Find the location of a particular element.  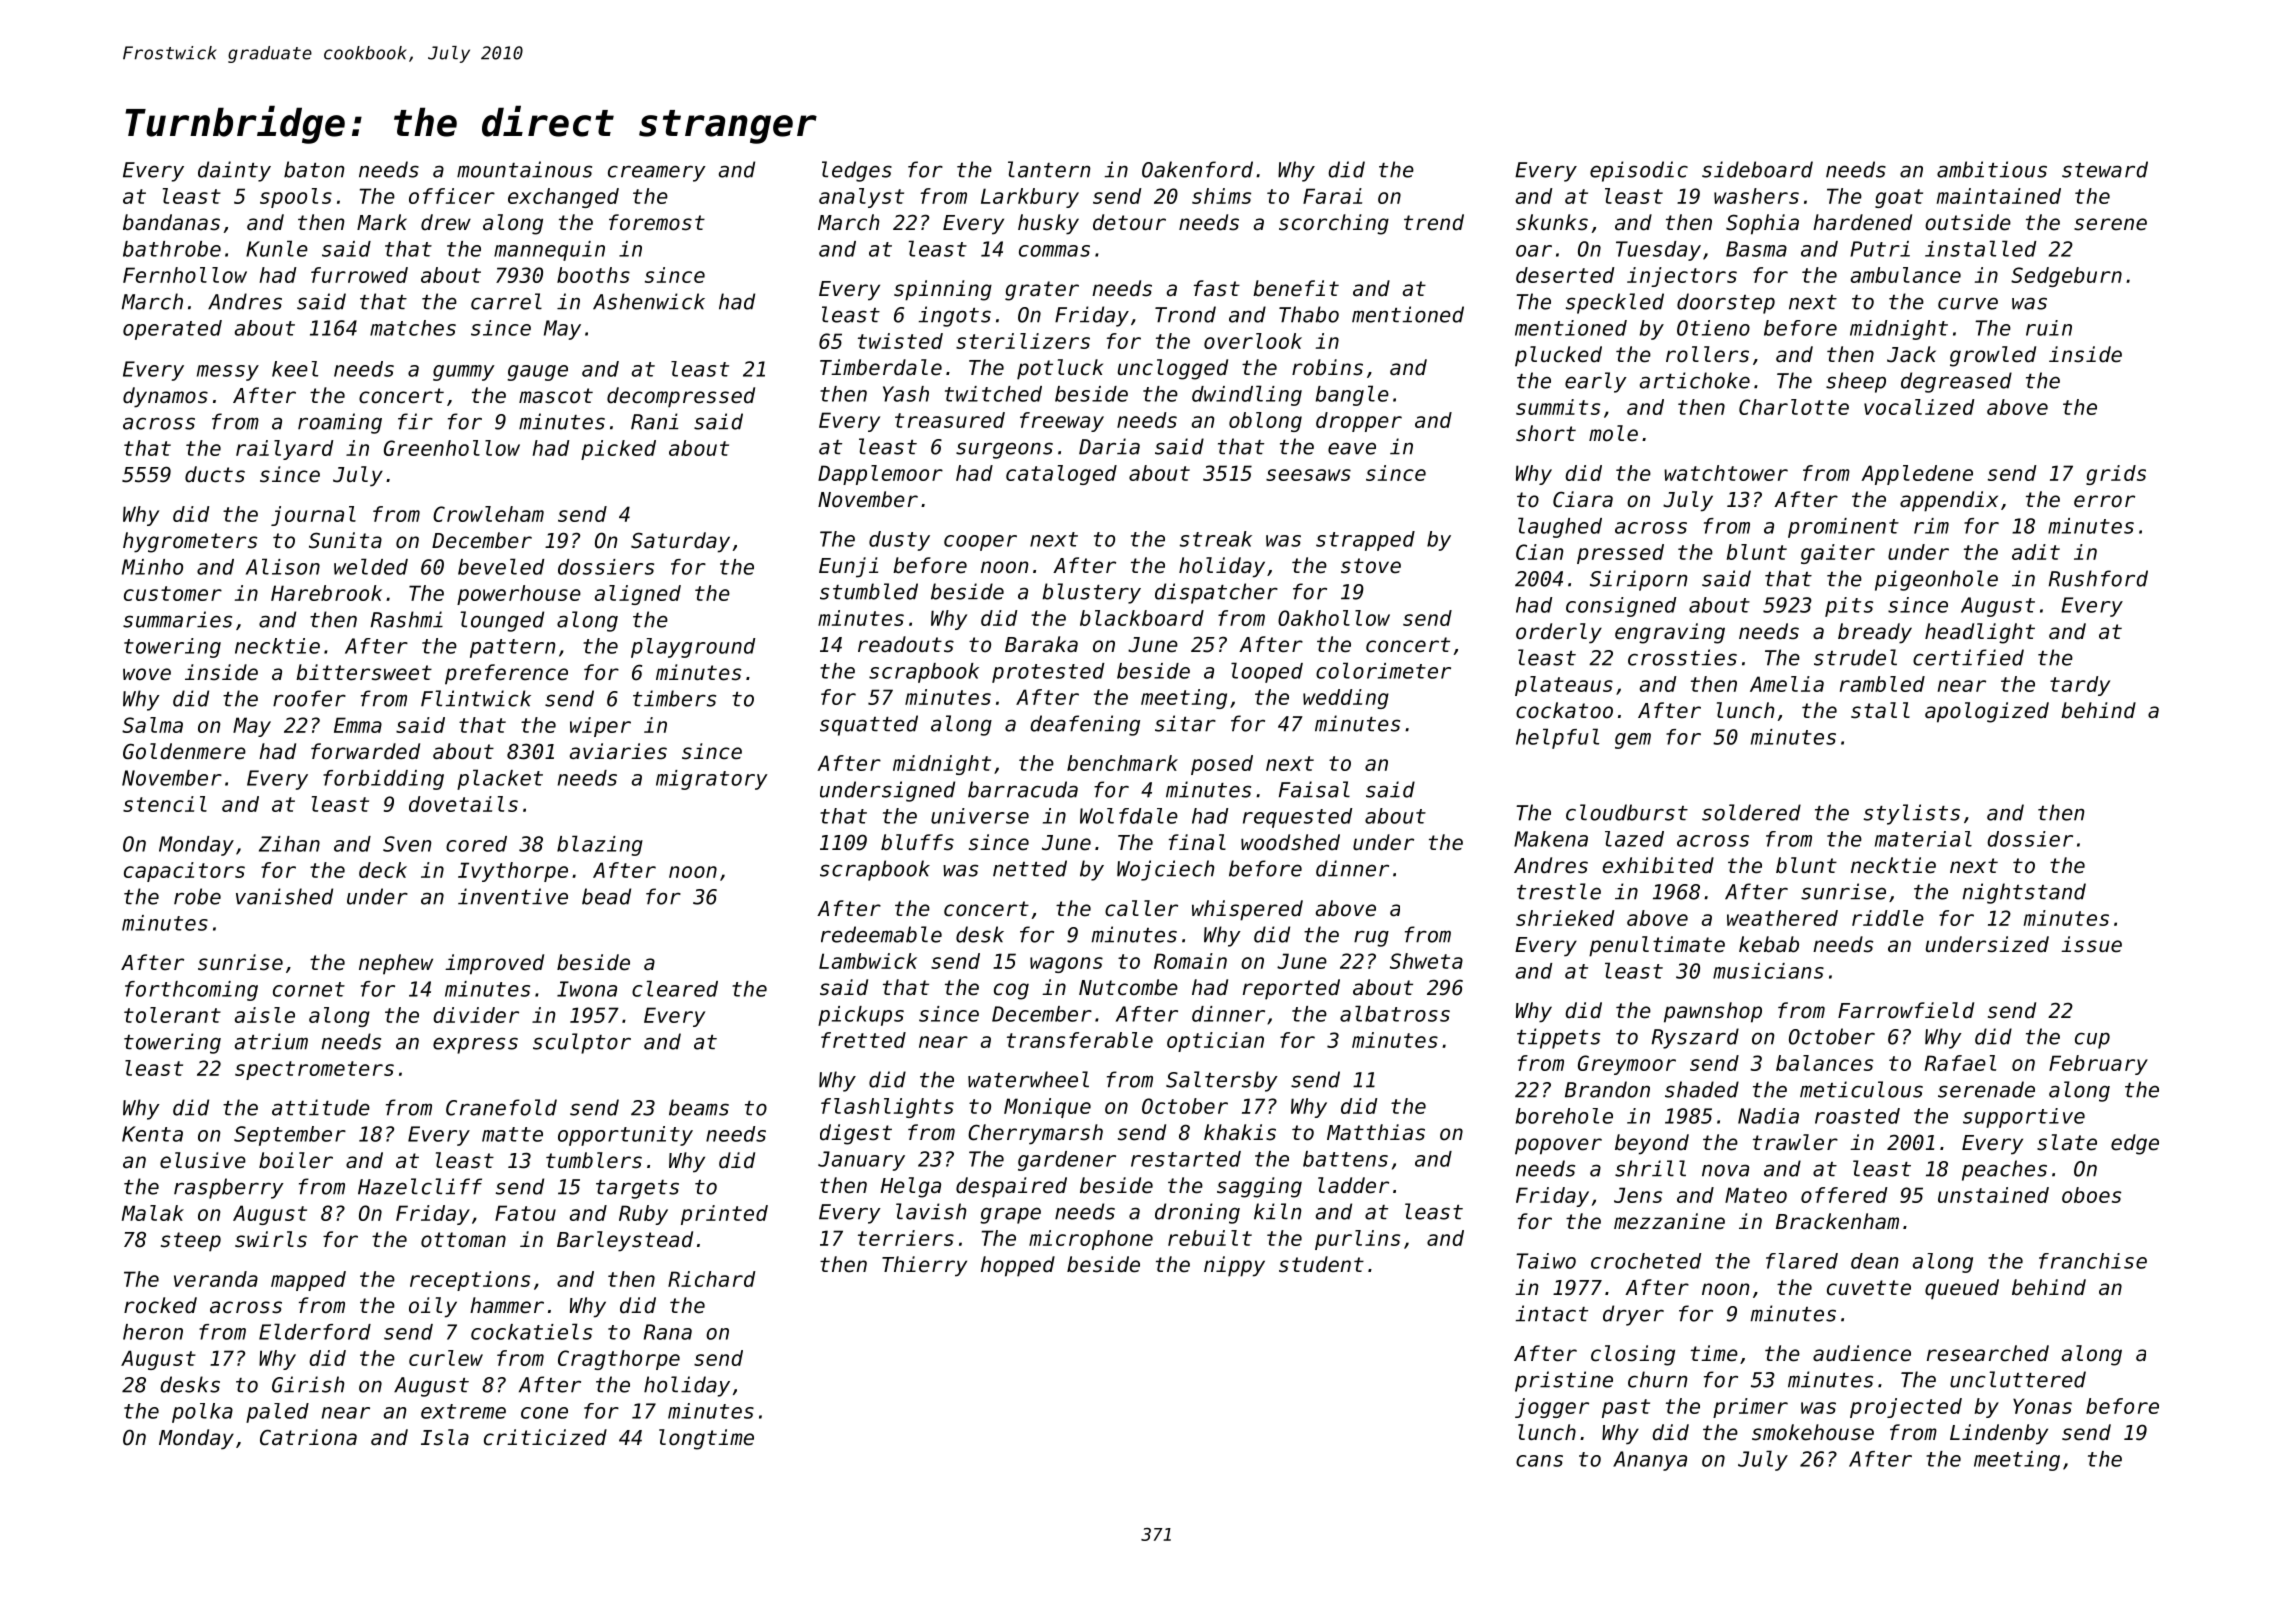

Saltersby is located at coordinates (1222, 1081).
